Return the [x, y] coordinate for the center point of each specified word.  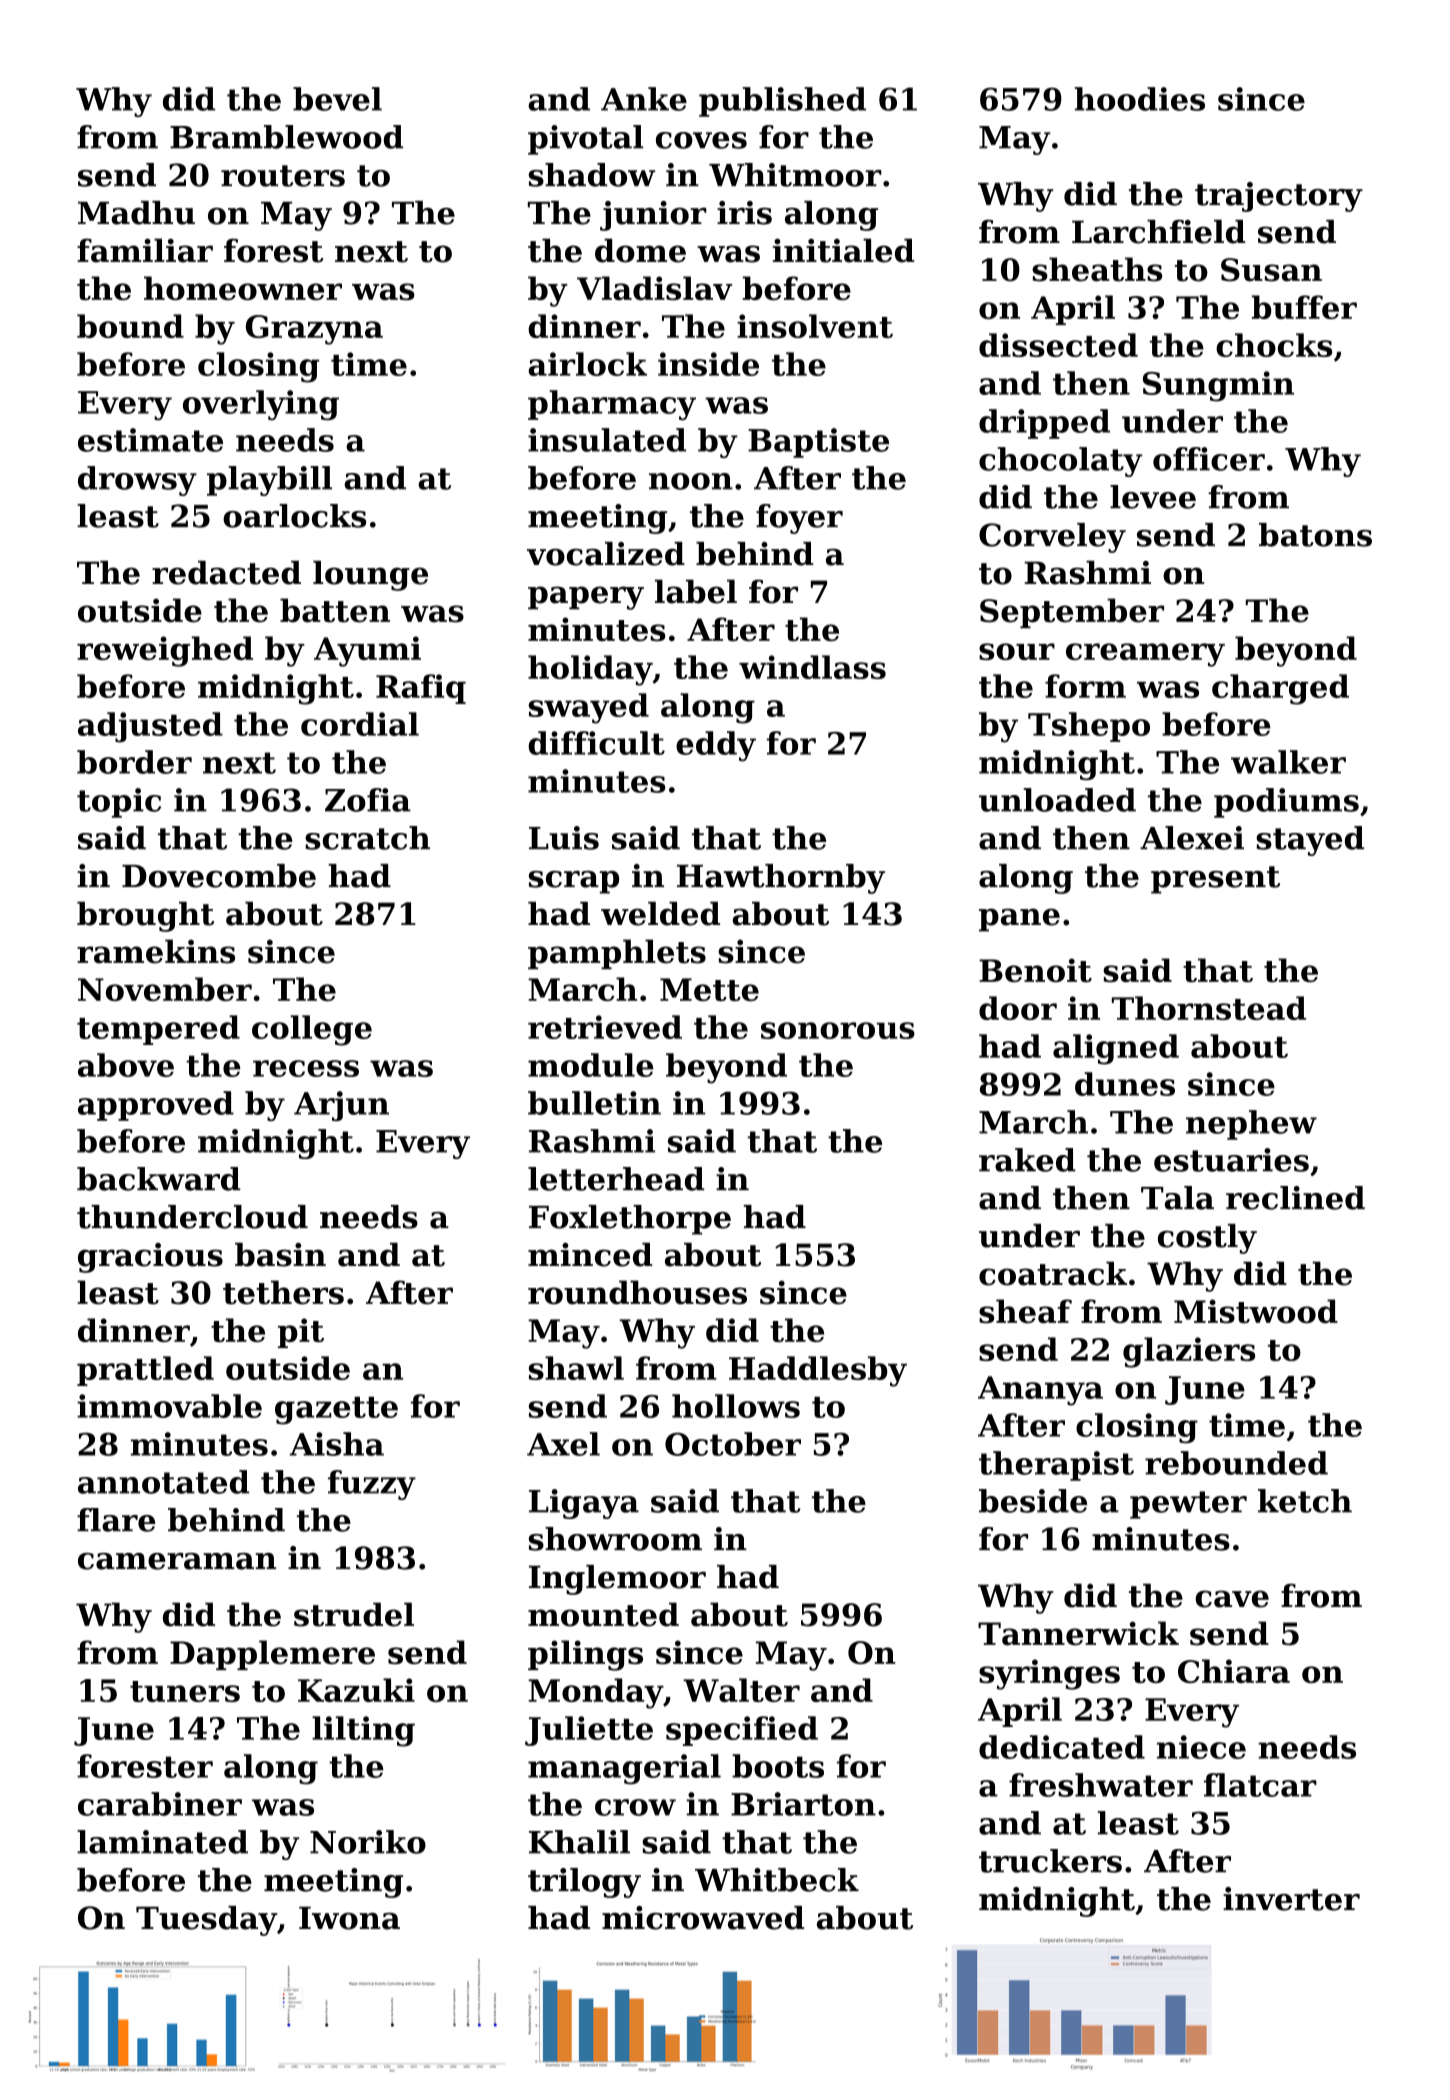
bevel [337, 99]
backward [159, 1179]
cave [1232, 1599]
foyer [799, 519]
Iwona [349, 1918]
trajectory [1279, 197]
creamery [1145, 655]
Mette [709, 989]
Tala [1177, 1198]
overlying [261, 405]
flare [116, 1520]
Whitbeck [777, 1880]
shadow [592, 175]
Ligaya [584, 1504]
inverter [1291, 1899]
